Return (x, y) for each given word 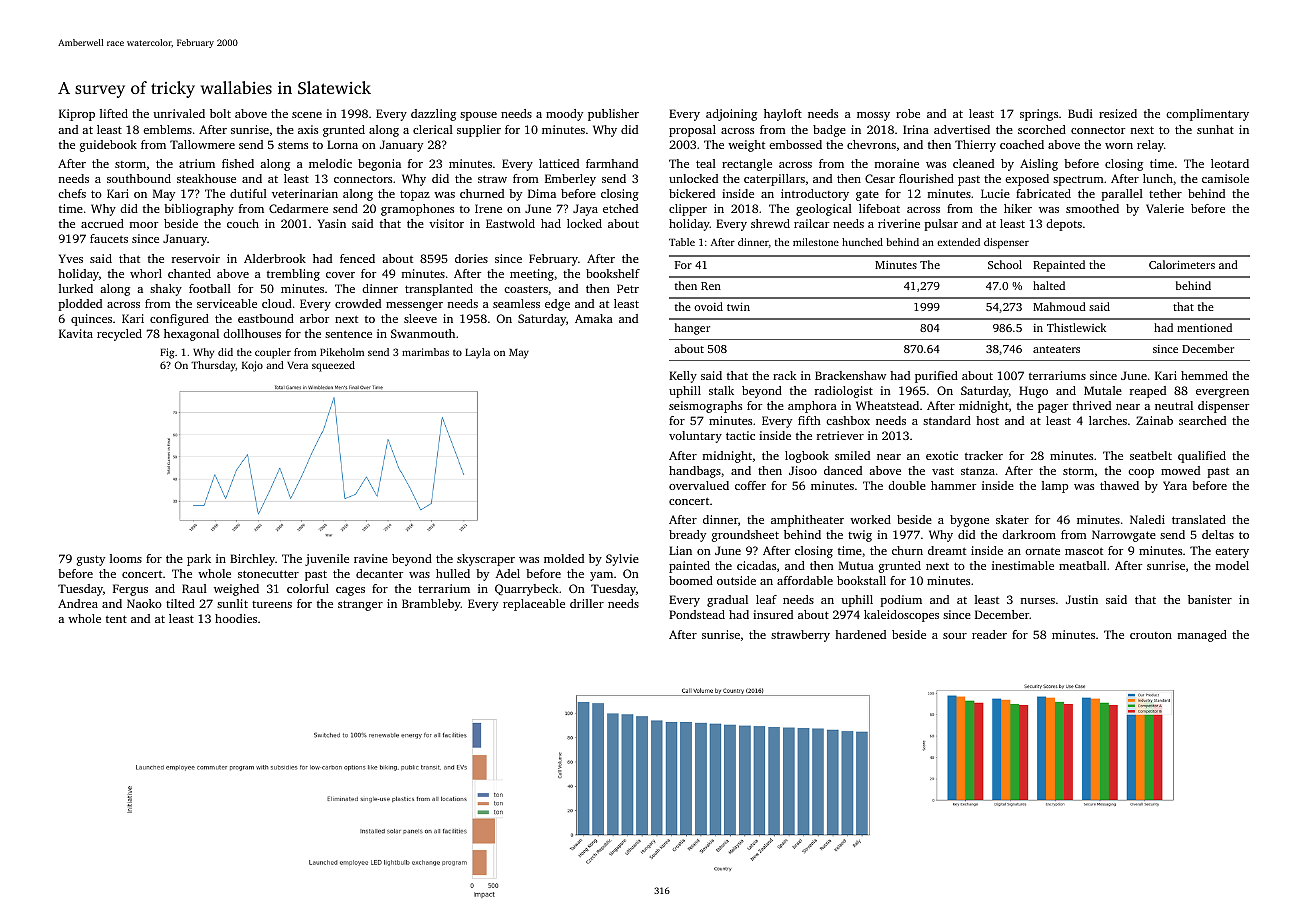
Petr (628, 288)
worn (1119, 146)
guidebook (108, 146)
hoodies (236, 618)
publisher (613, 115)
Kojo (252, 366)
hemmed (1204, 375)
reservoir (196, 258)
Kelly (683, 377)
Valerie (1165, 208)
